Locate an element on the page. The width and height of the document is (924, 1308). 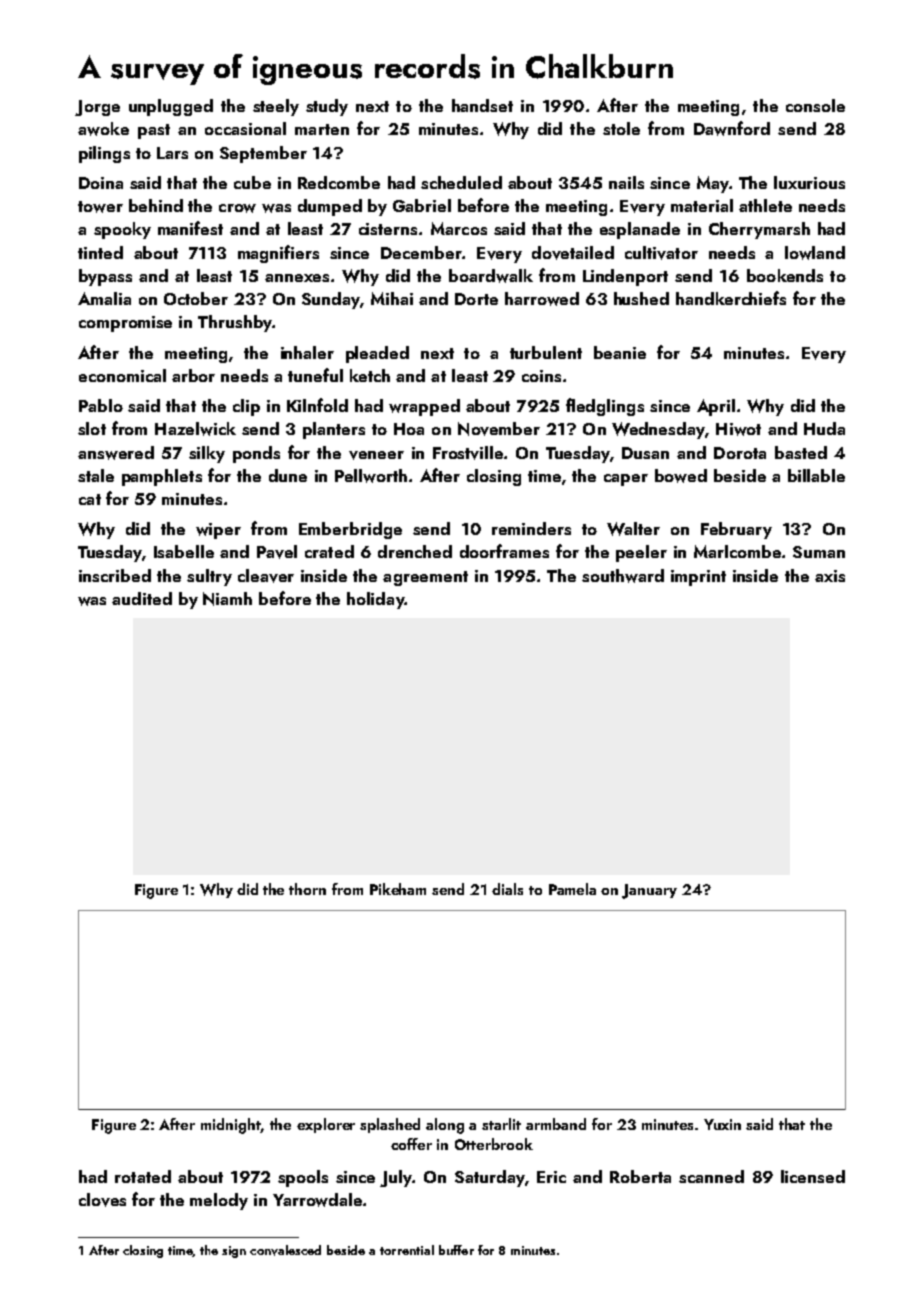
licensed is located at coordinates (813, 1176).
